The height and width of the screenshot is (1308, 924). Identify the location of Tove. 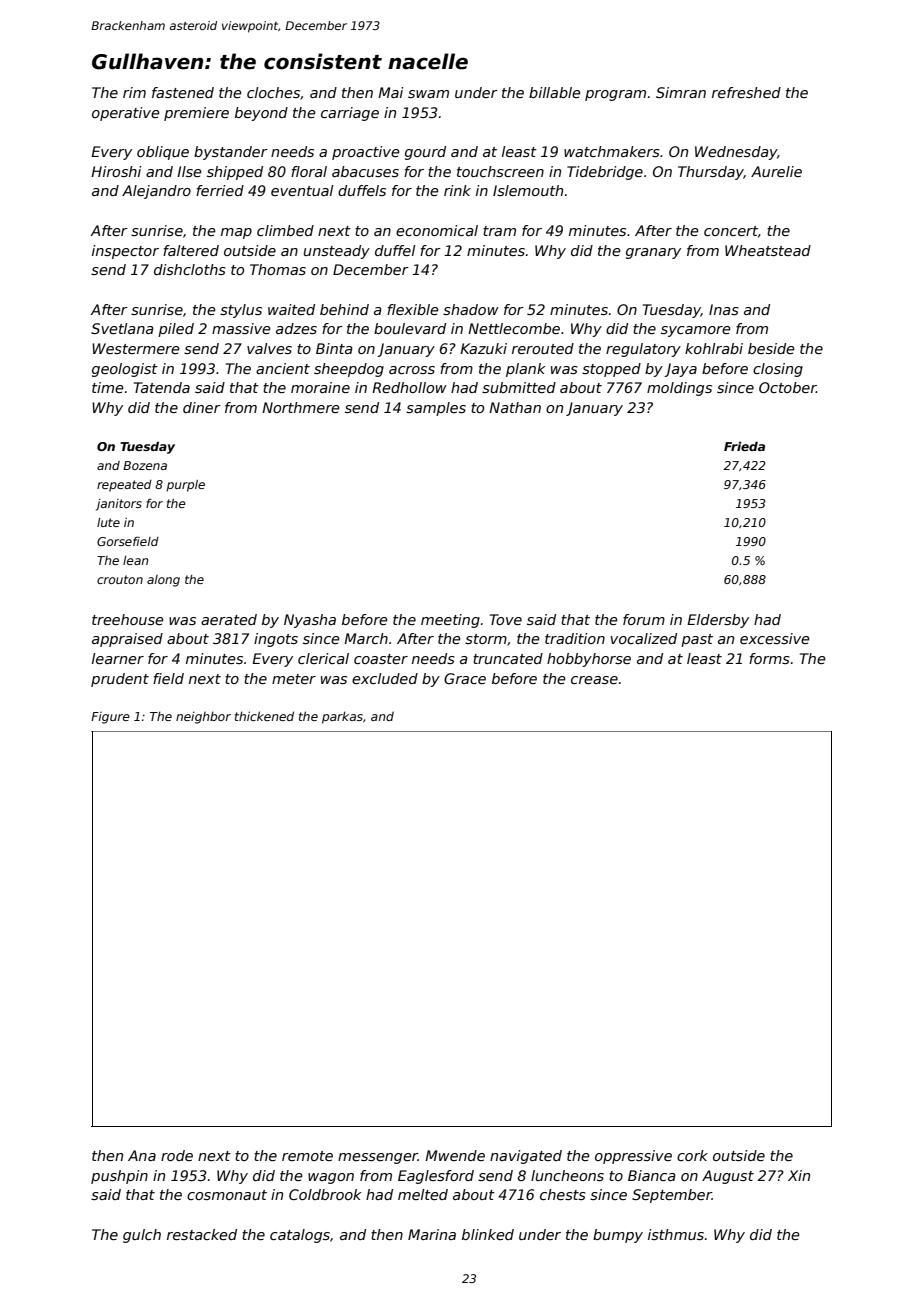
(506, 619).
